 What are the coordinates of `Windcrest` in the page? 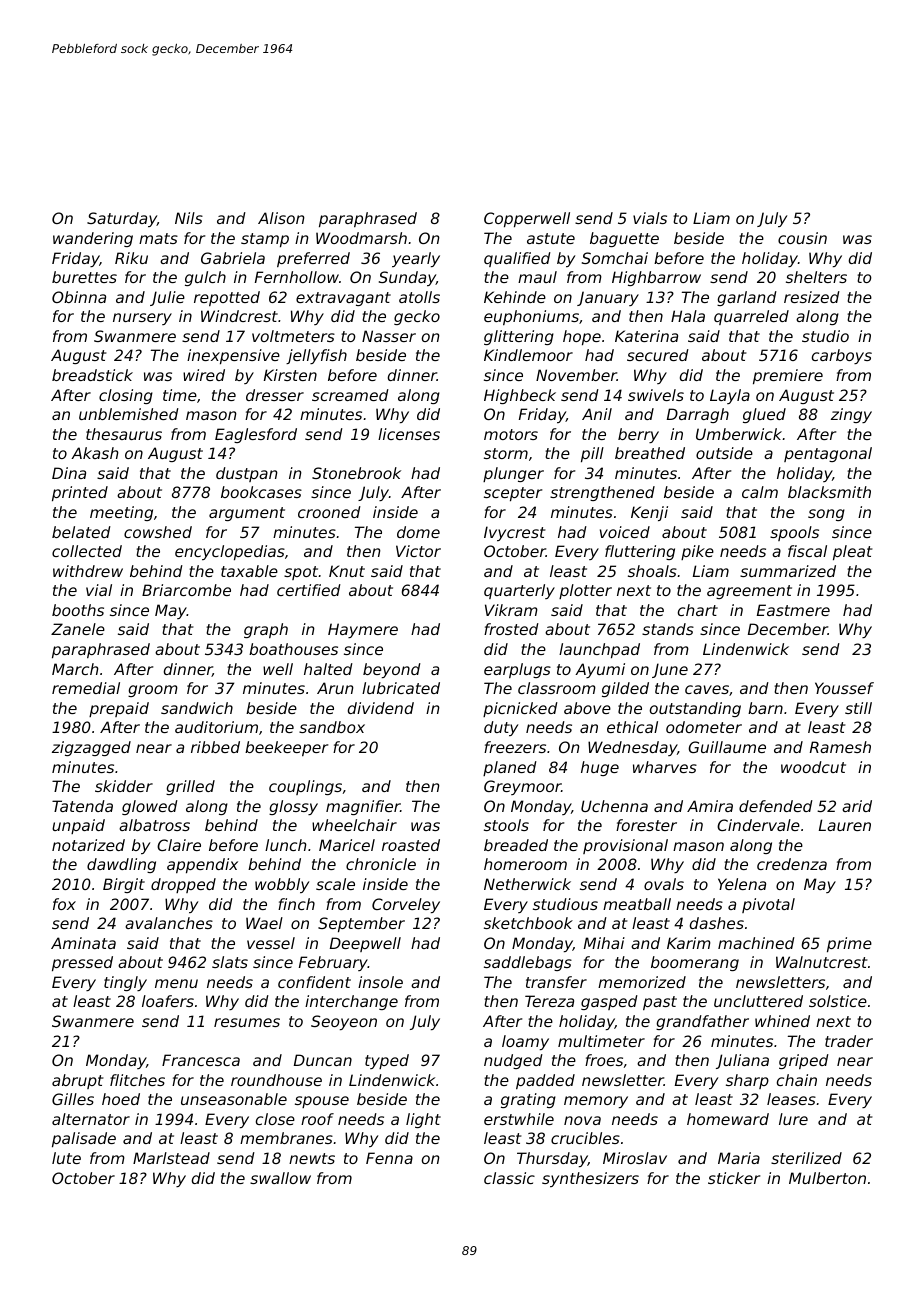 It's located at (239, 316).
